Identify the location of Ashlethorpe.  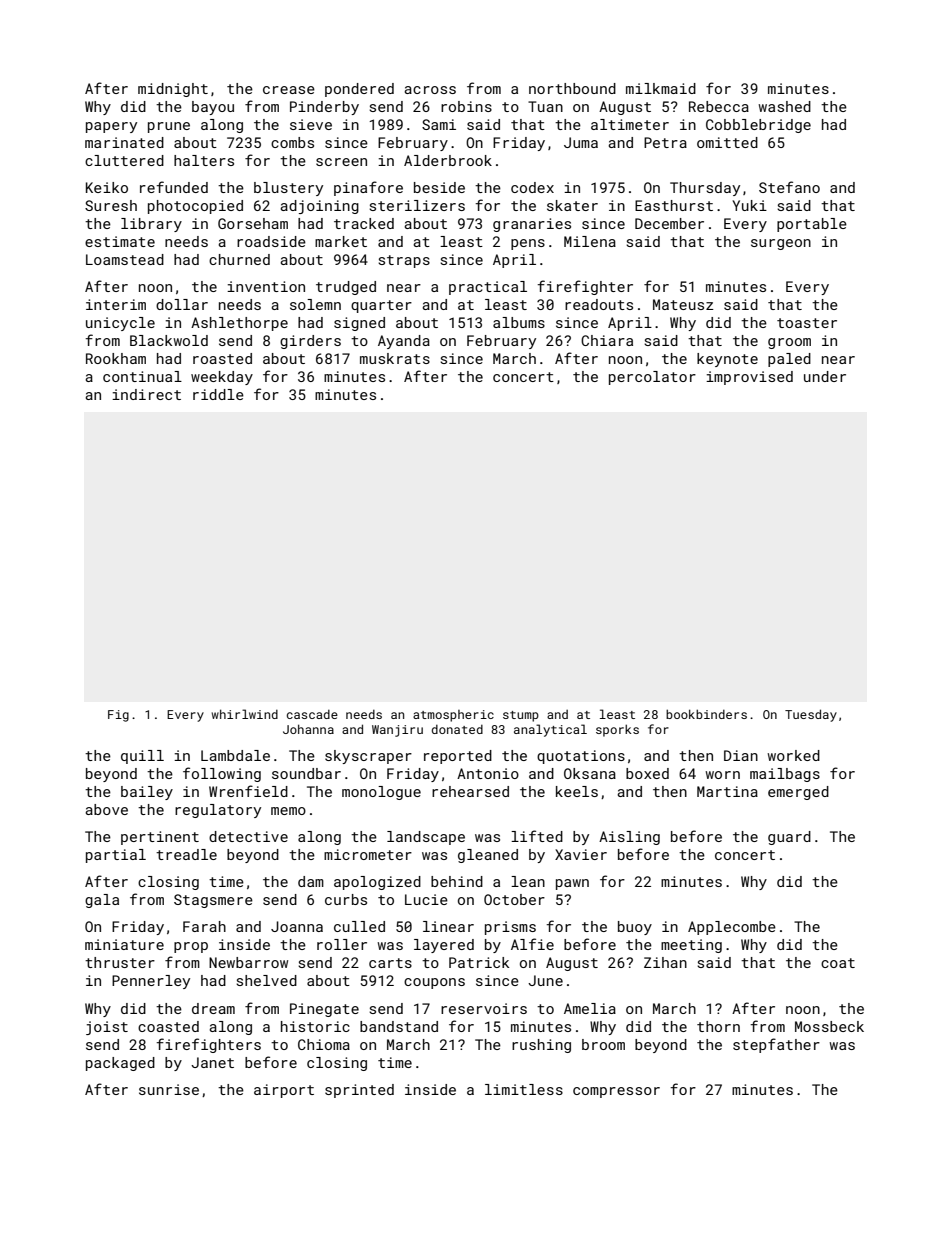
(239, 324).
